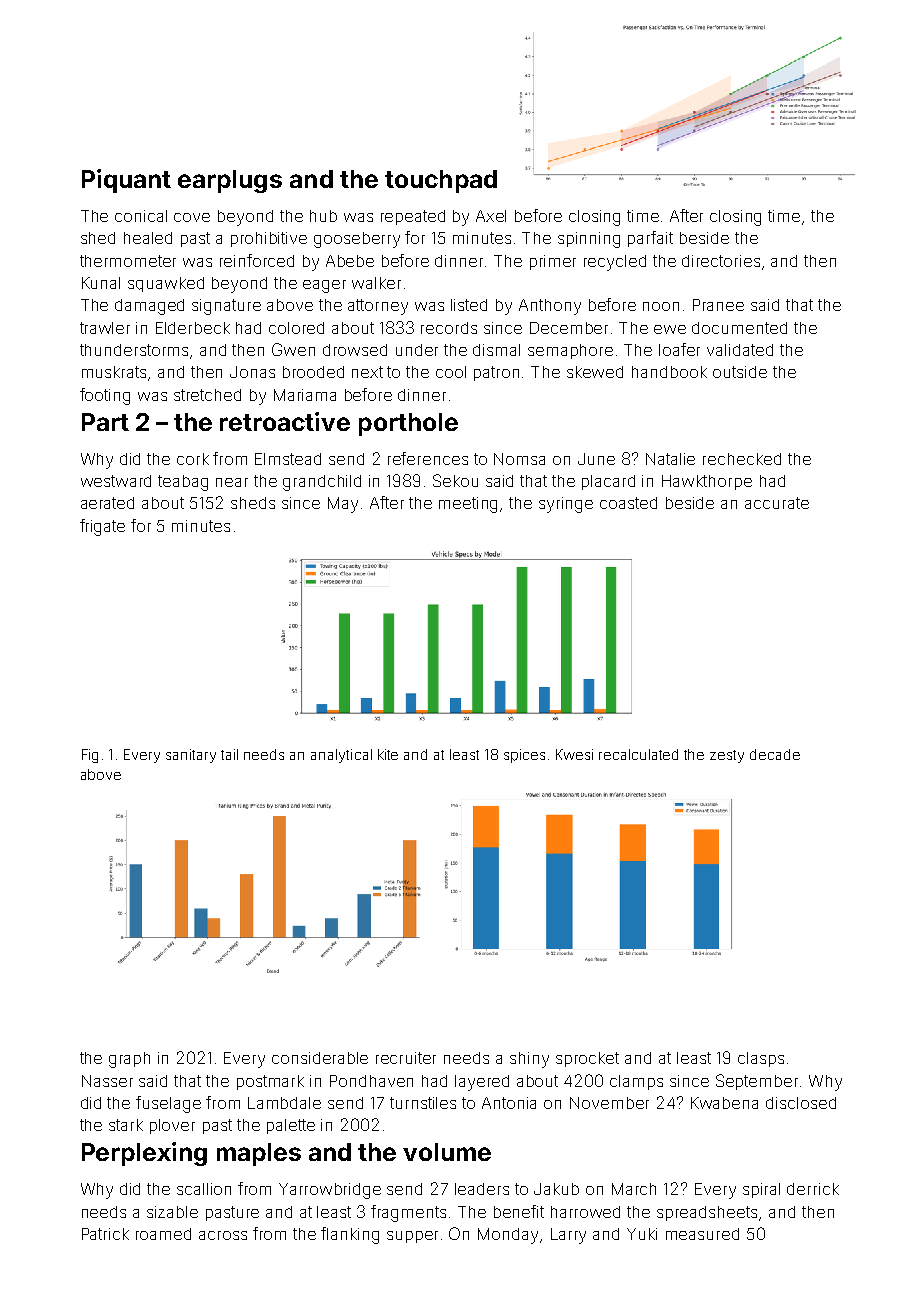 The width and height of the document is (924, 1311). I want to click on Abebe, so click(350, 261).
